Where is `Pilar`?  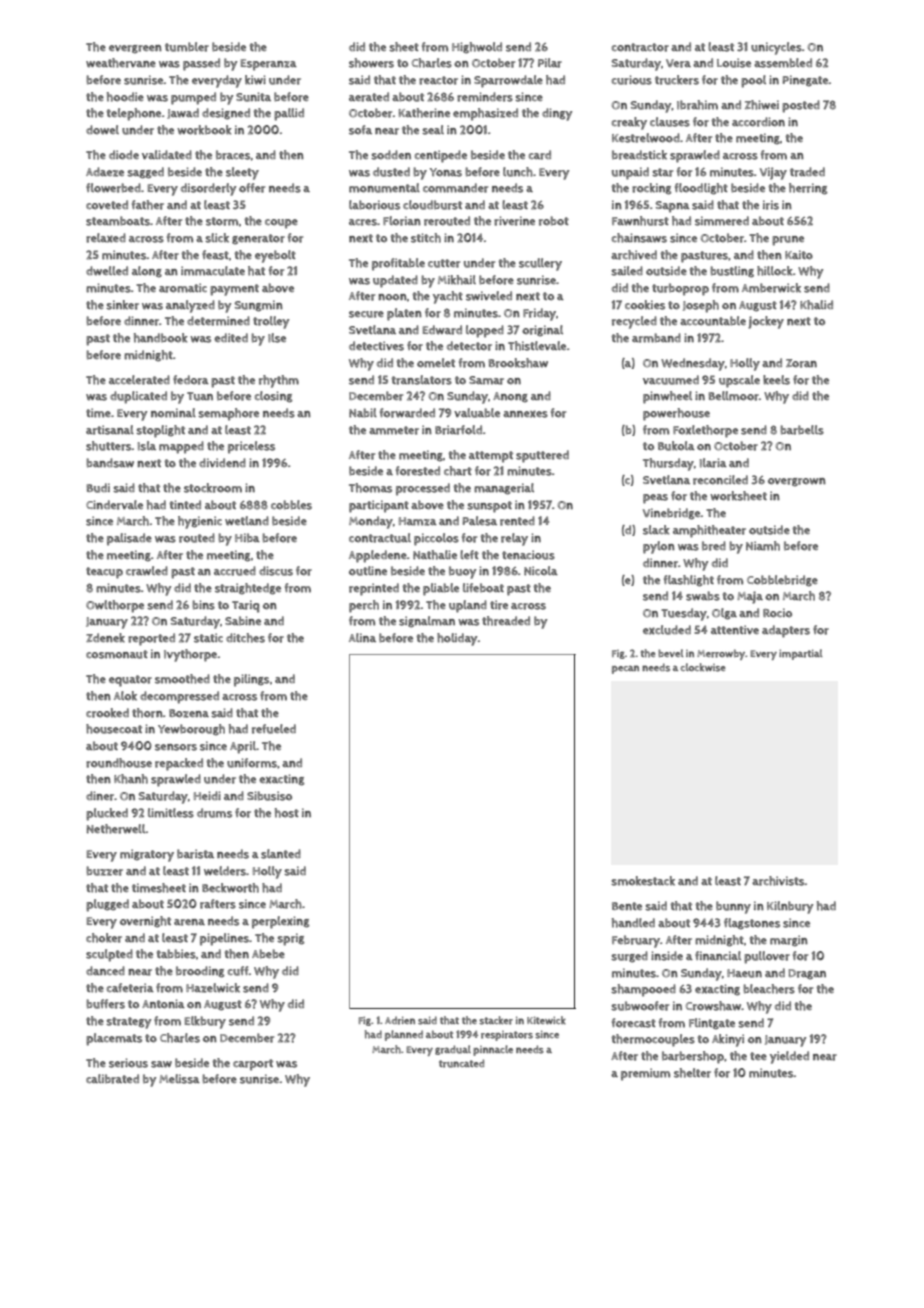 Pilar is located at coordinates (550, 63).
